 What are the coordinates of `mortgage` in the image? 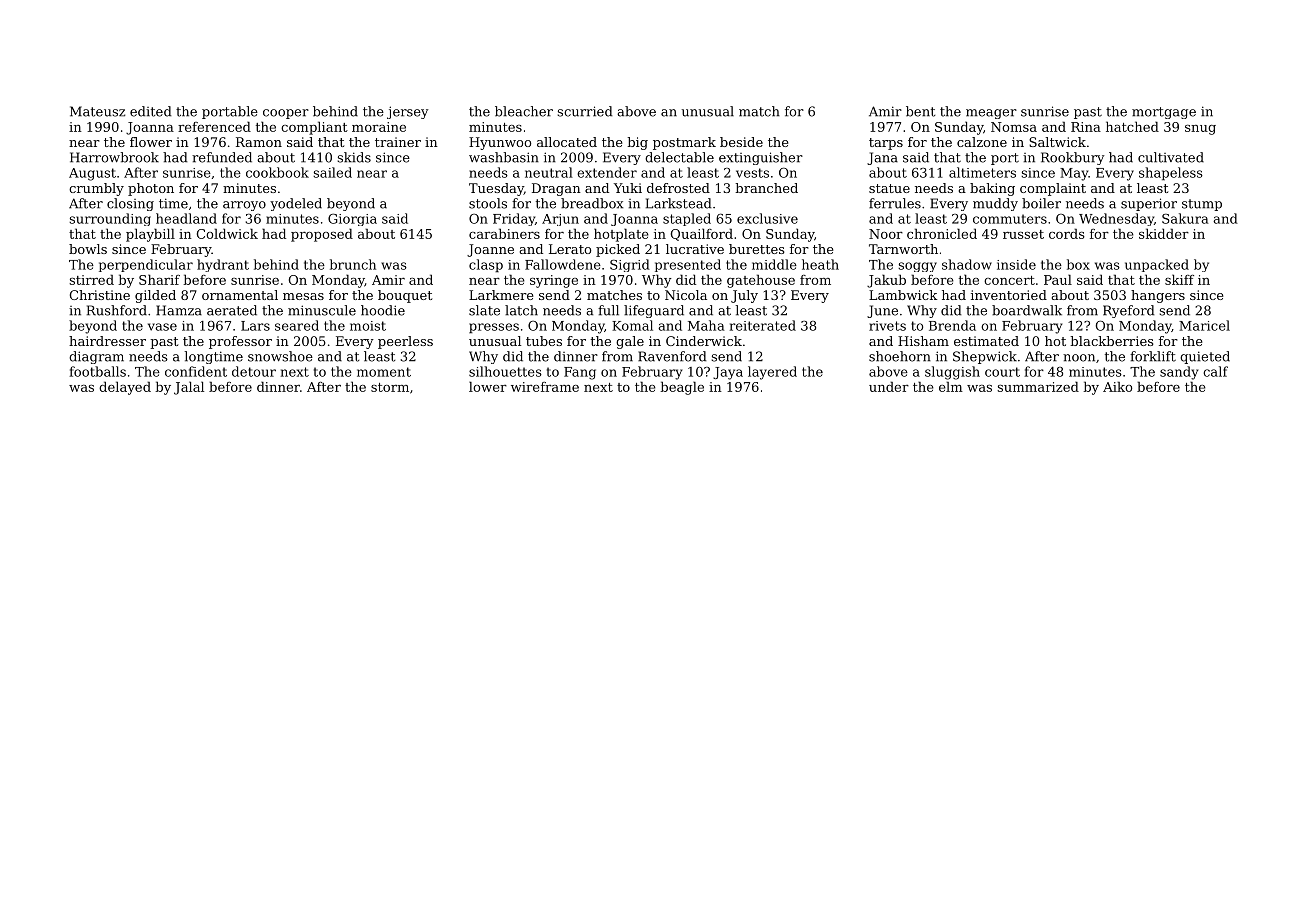 It's located at (1164, 113).
